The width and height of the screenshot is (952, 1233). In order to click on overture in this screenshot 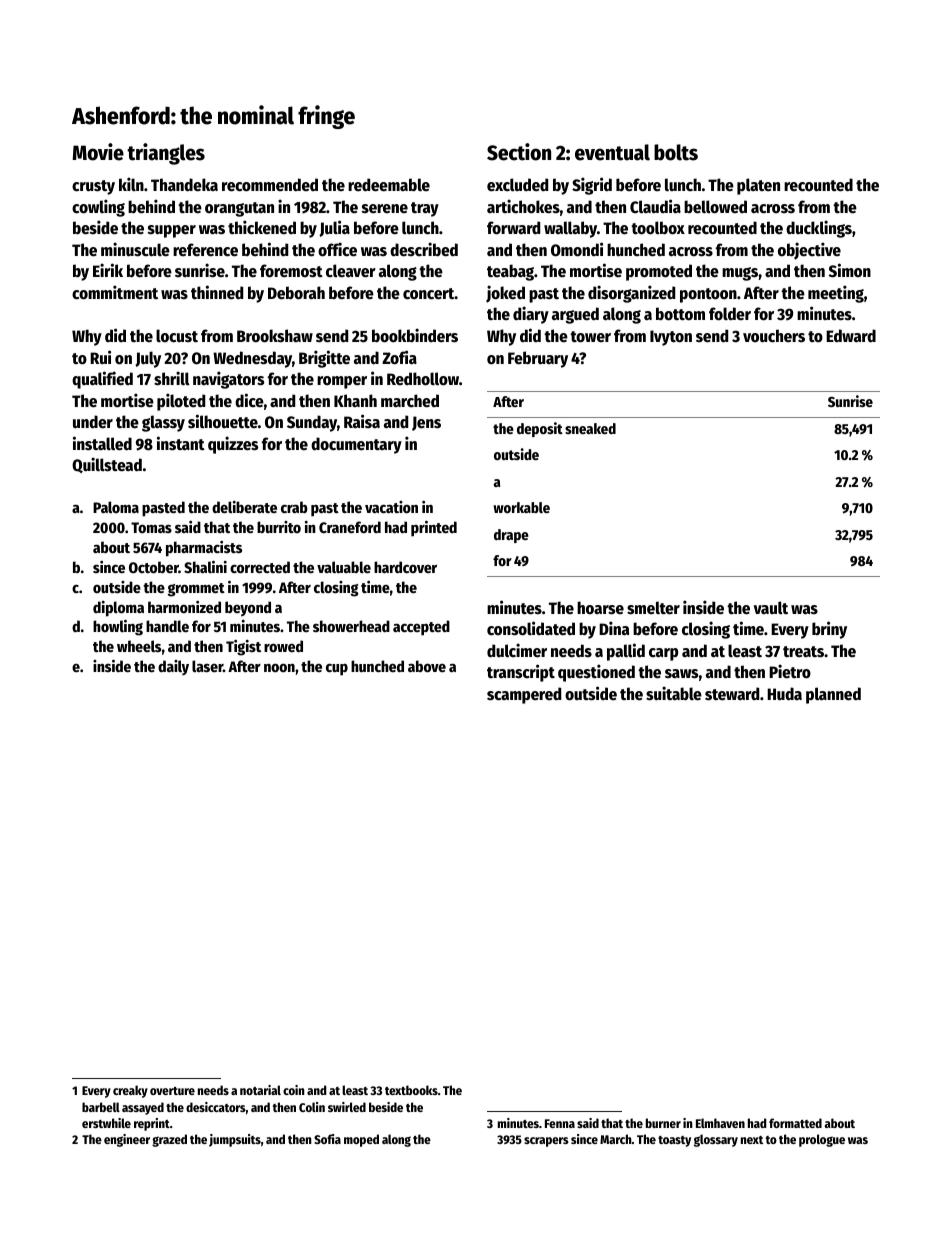, I will do `click(172, 1091)`.
